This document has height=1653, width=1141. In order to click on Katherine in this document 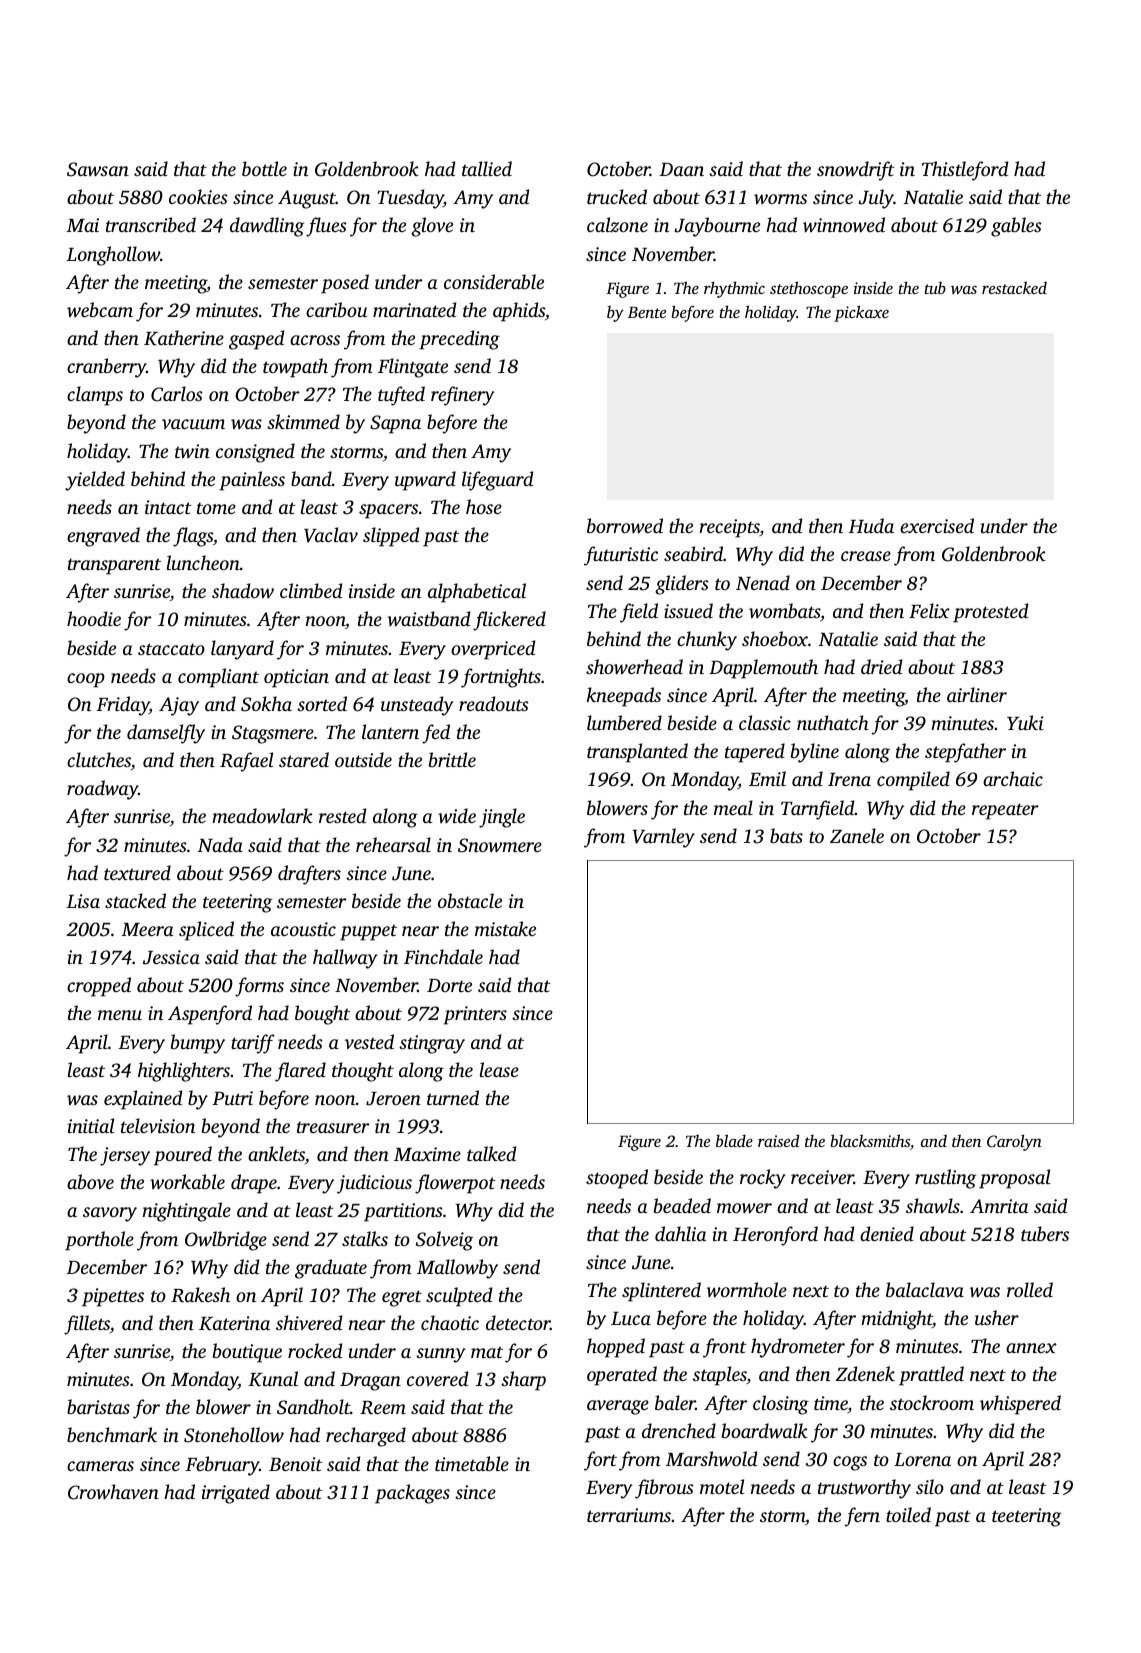, I will do `click(184, 338)`.
